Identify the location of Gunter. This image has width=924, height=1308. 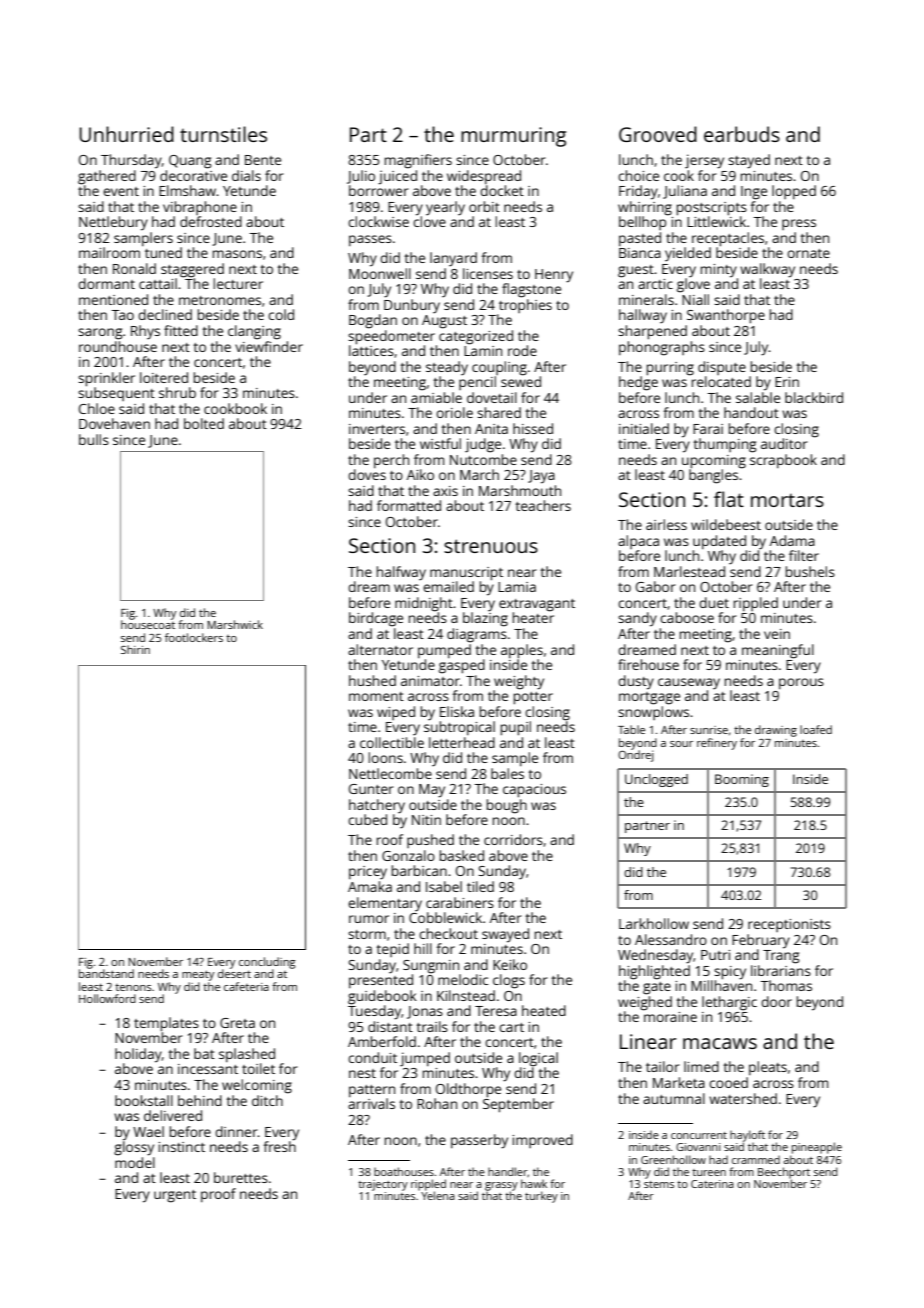
(371, 789).
